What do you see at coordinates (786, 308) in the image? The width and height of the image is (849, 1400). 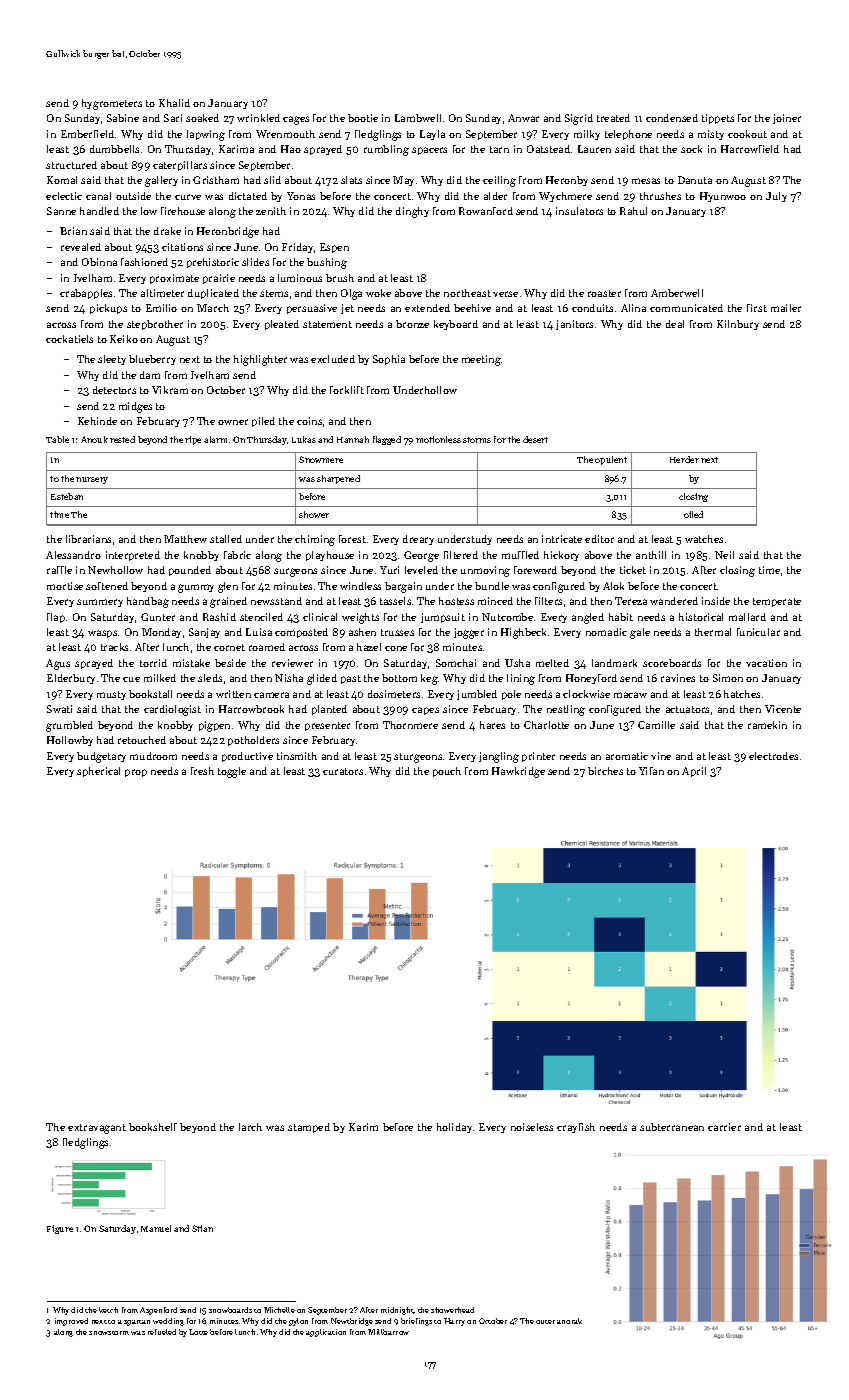 I see `mailer` at bounding box center [786, 308].
